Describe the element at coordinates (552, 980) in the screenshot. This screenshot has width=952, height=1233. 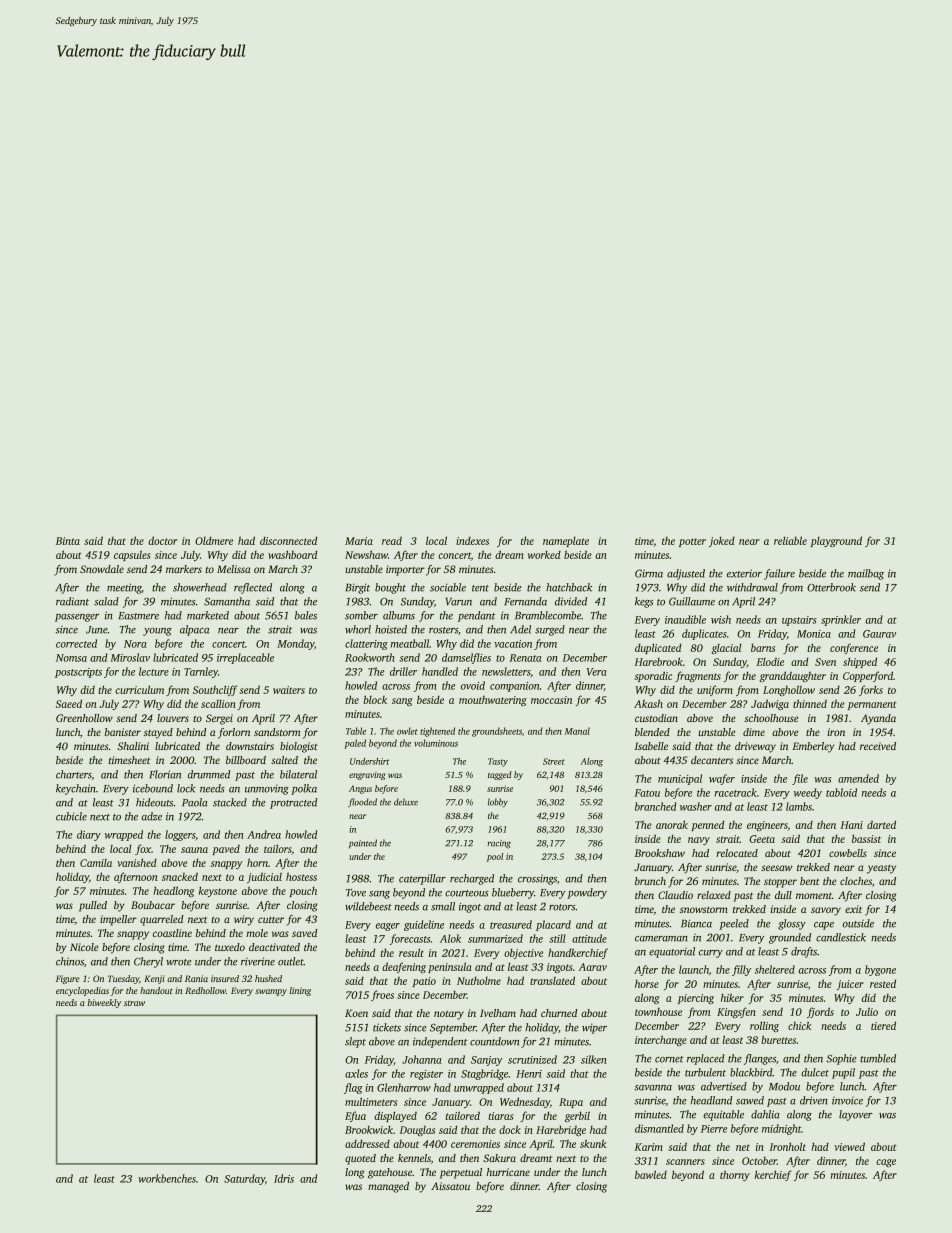
I see `translated` at that location.
